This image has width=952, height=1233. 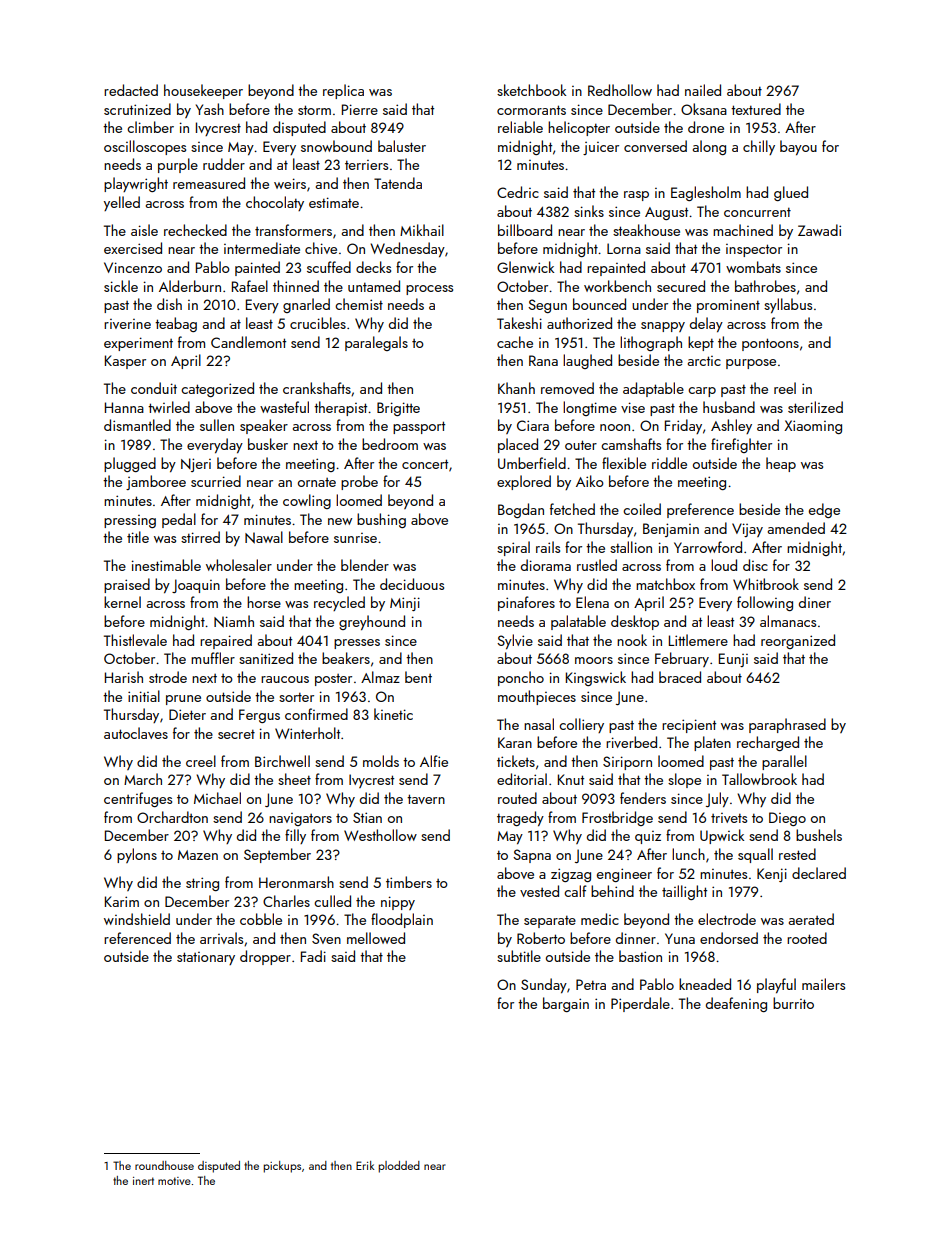 What do you see at coordinates (137, 919) in the image?
I see `windshield` at bounding box center [137, 919].
